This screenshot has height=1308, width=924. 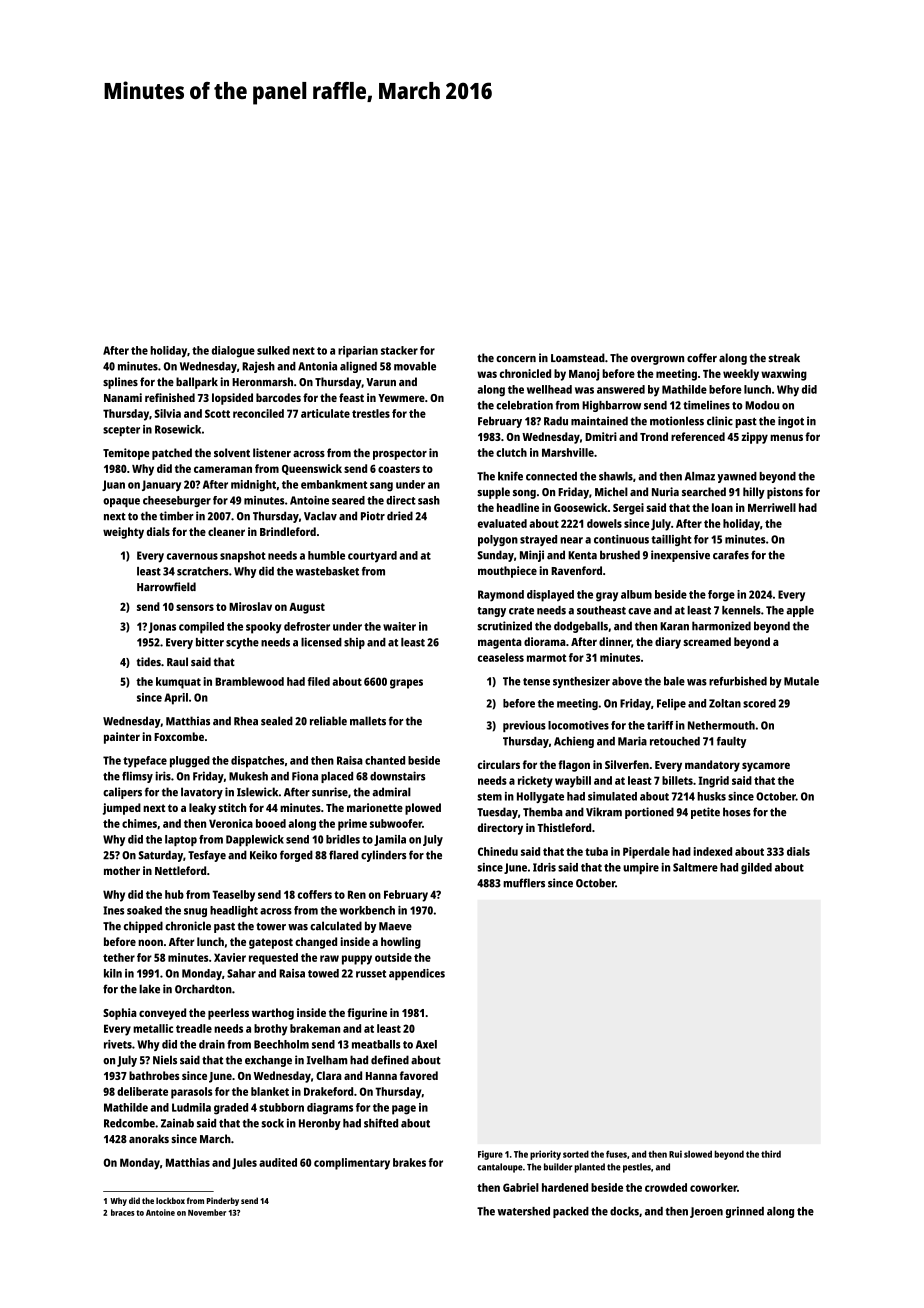 What do you see at coordinates (731, 742) in the screenshot?
I see `faulty` at bounding box center [731, 742].
